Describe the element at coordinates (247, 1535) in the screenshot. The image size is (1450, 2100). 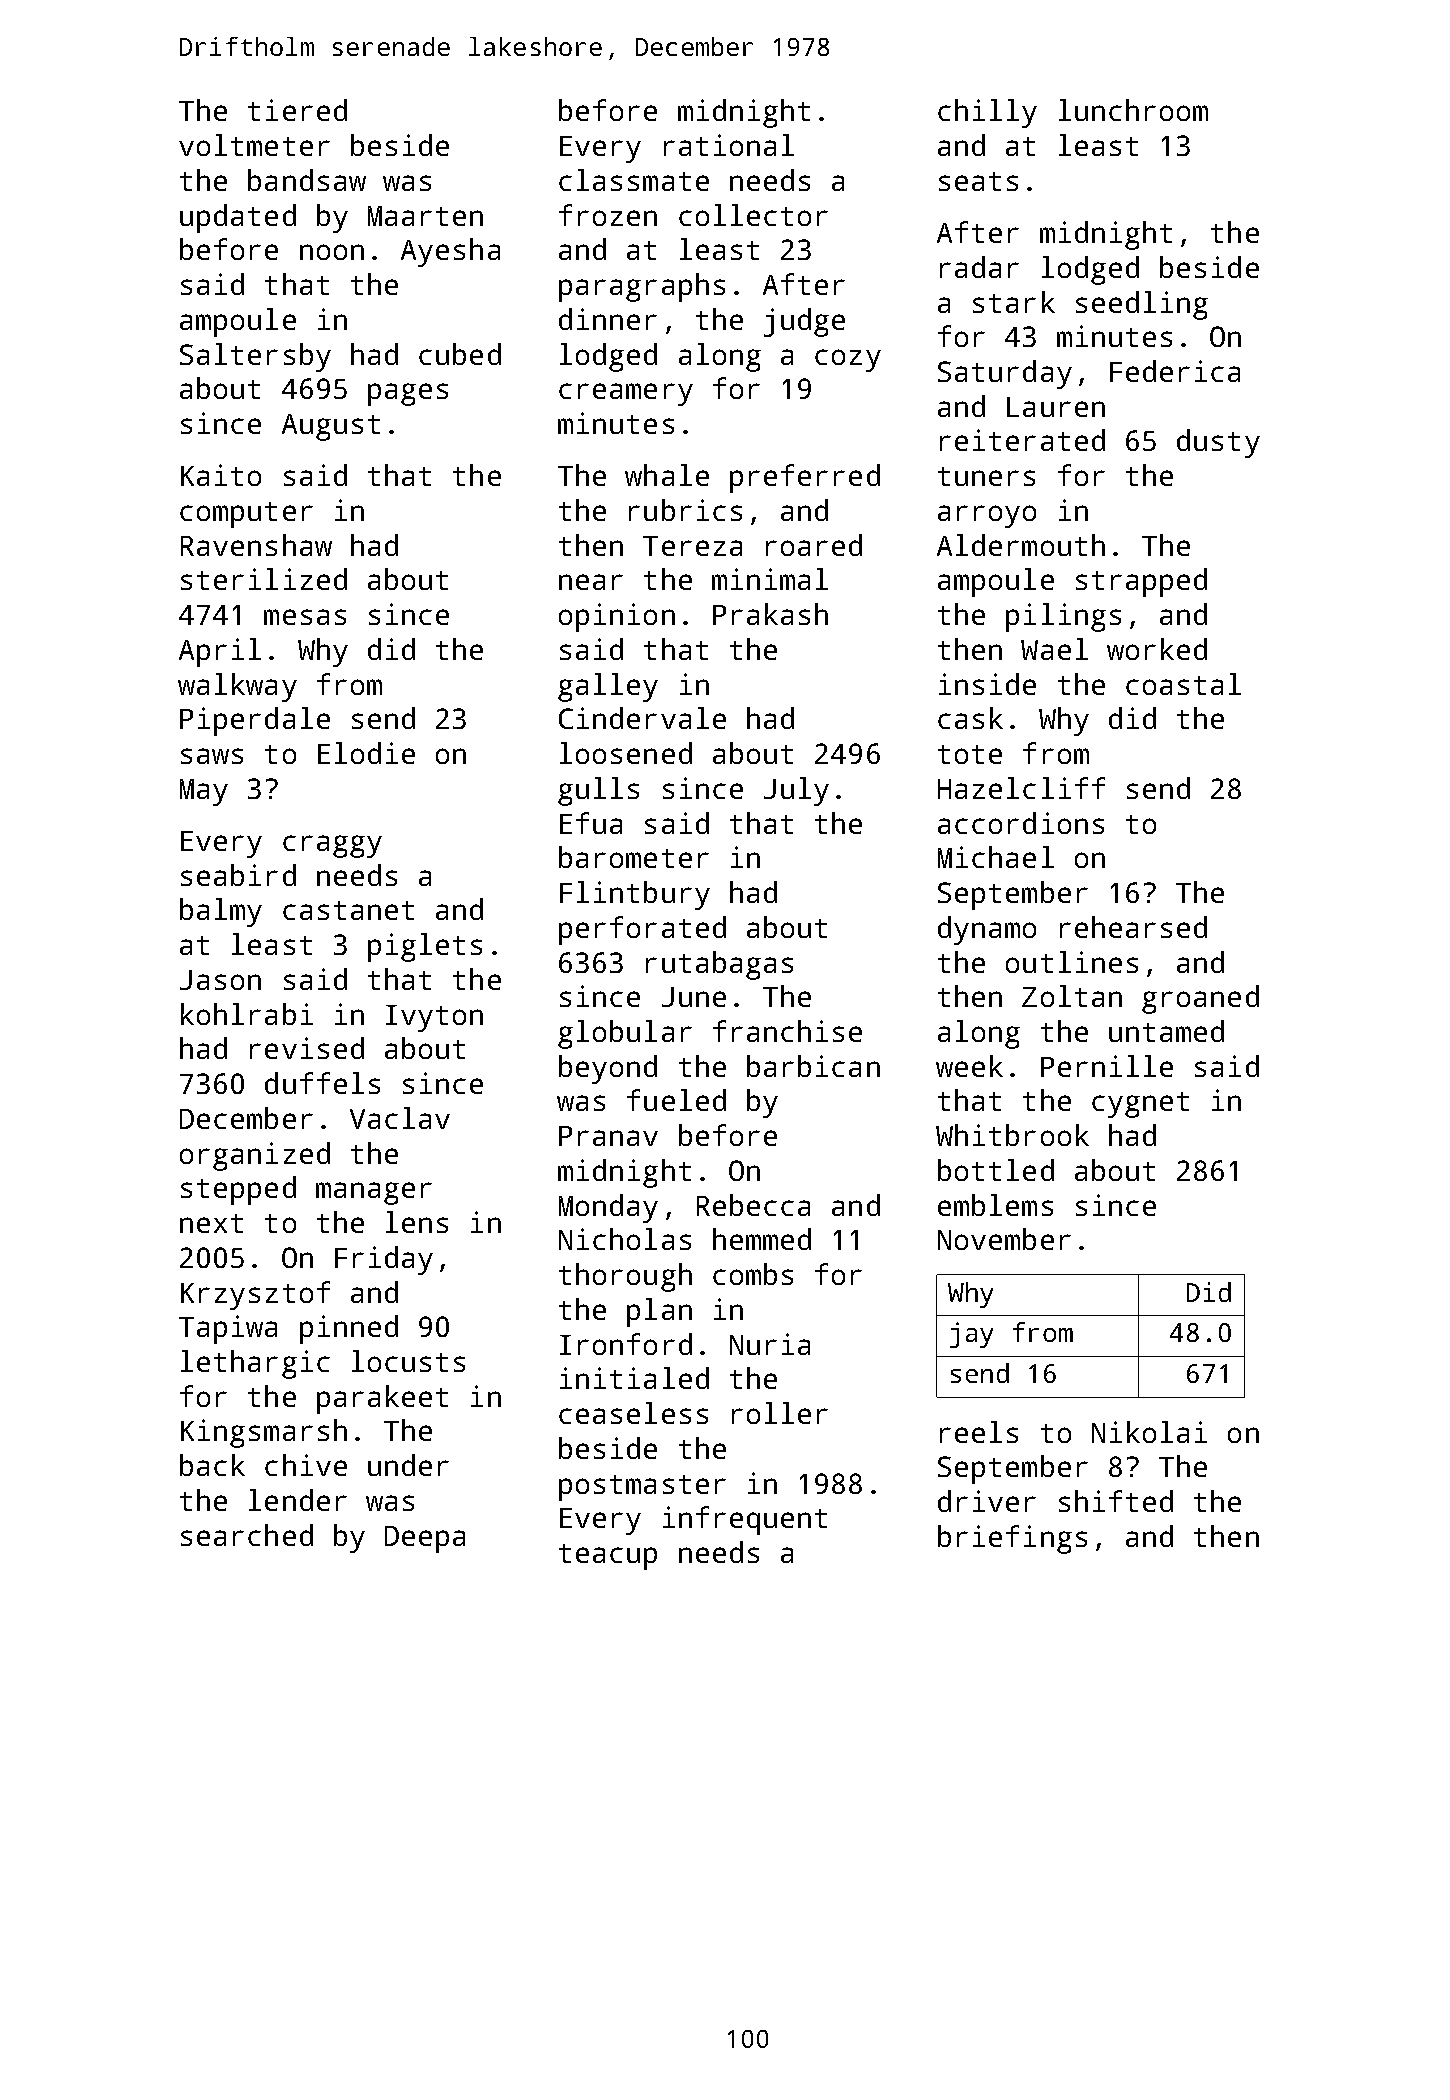
I see `searched` at that location.
